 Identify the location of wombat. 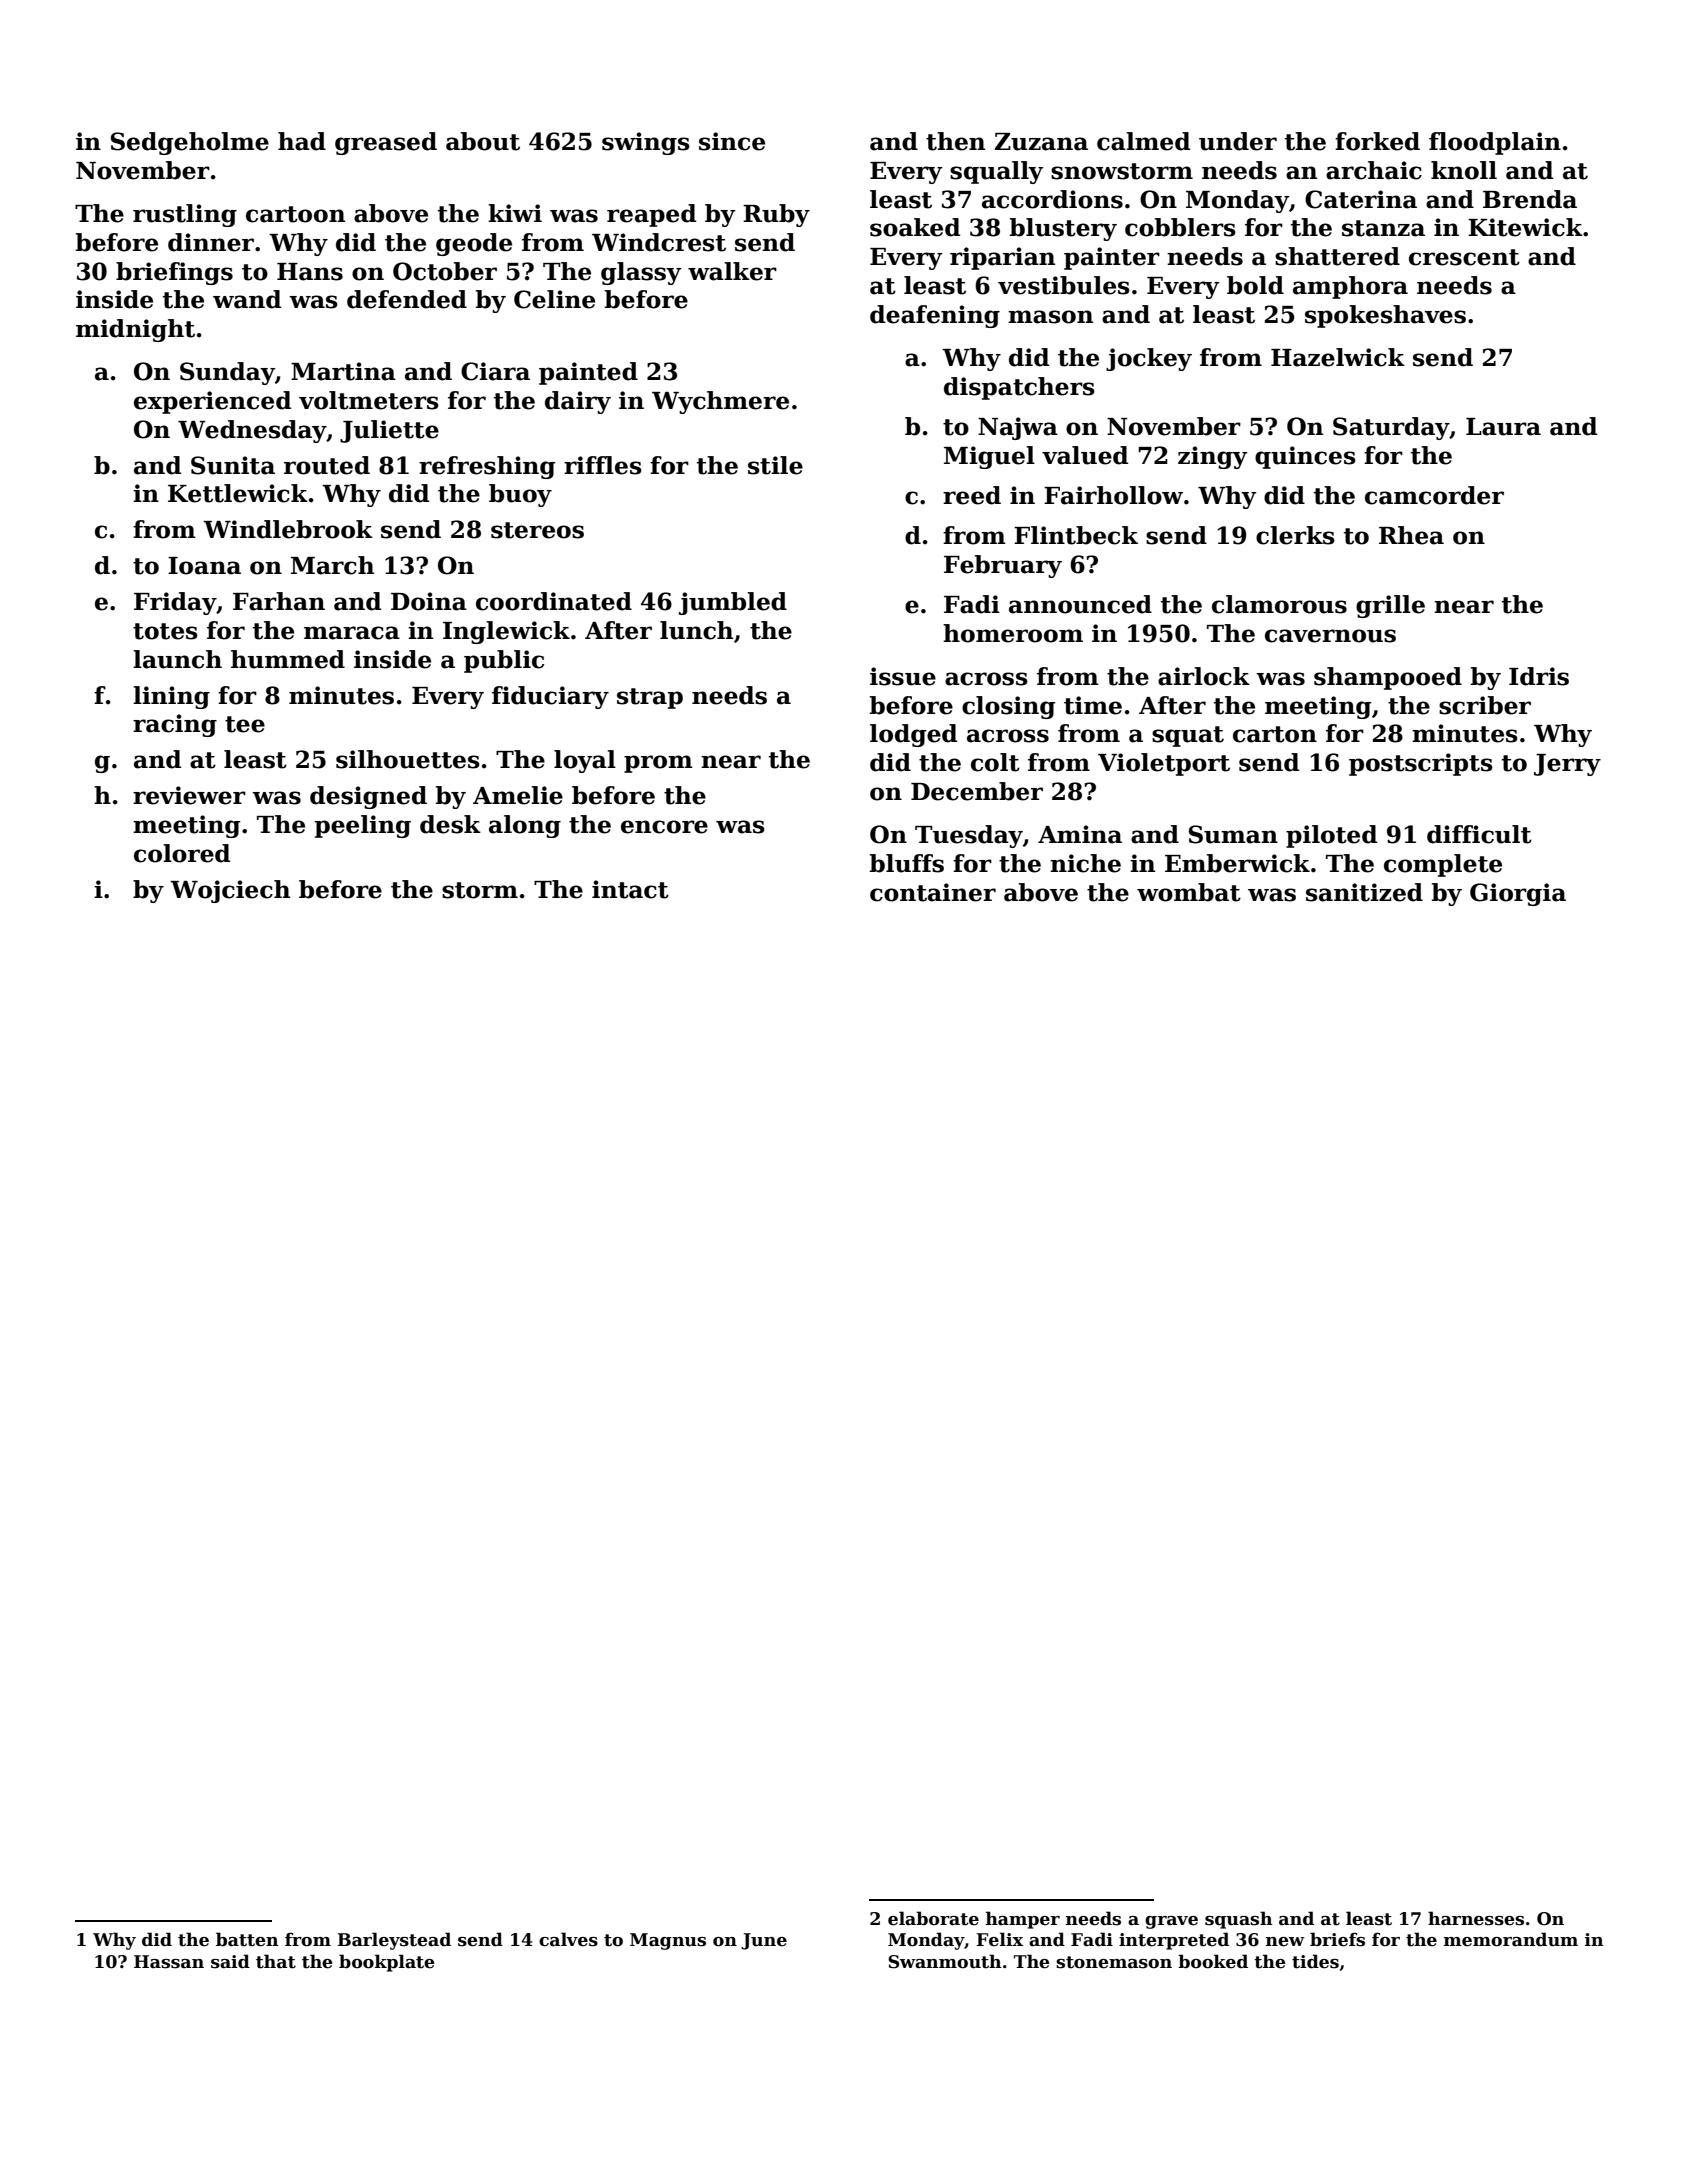
(1189, 892).
